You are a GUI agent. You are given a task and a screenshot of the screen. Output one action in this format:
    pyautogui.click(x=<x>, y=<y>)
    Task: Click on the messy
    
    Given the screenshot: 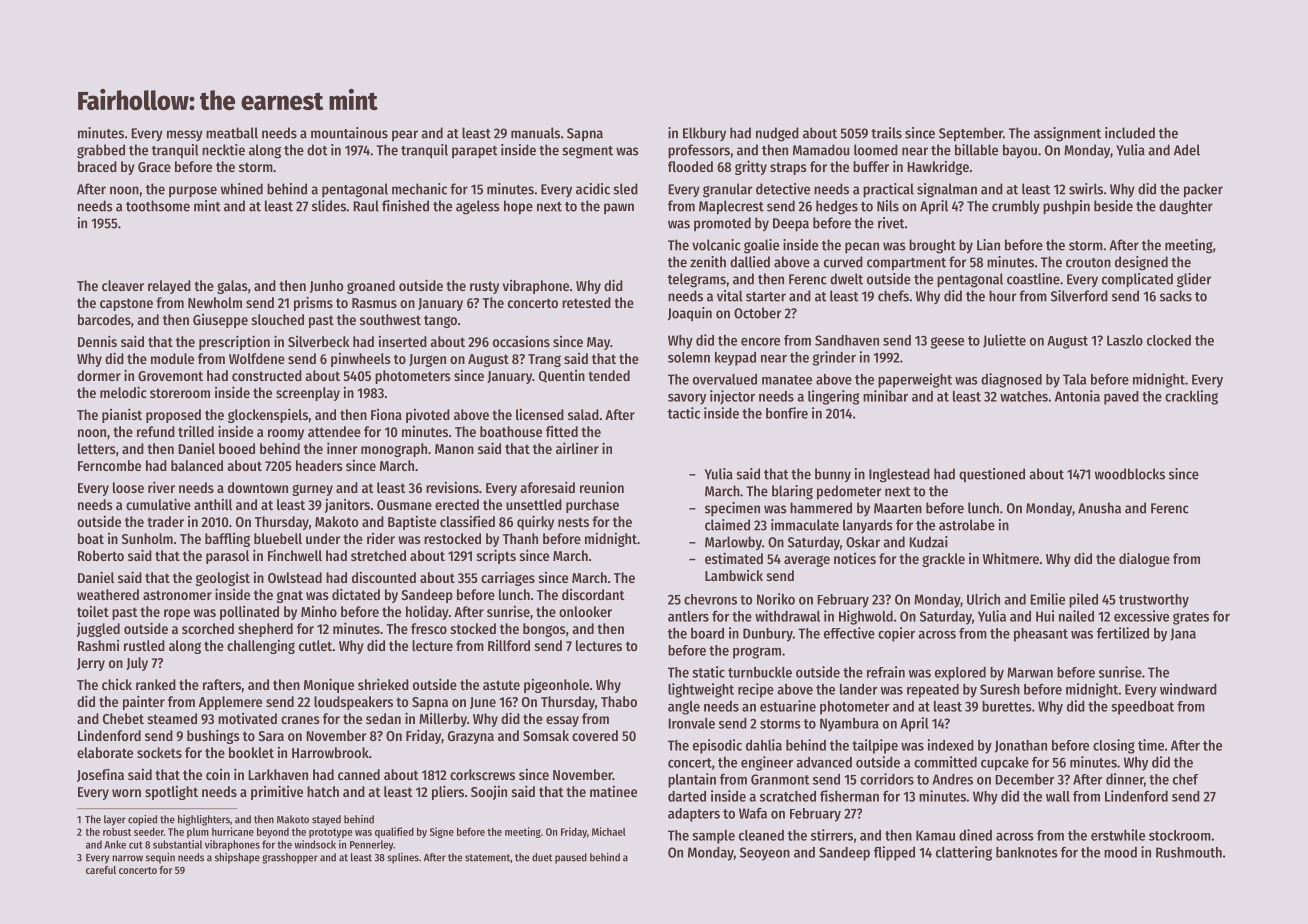 What is the action you would take?
    pyautogui.click(x=185, y=135)
